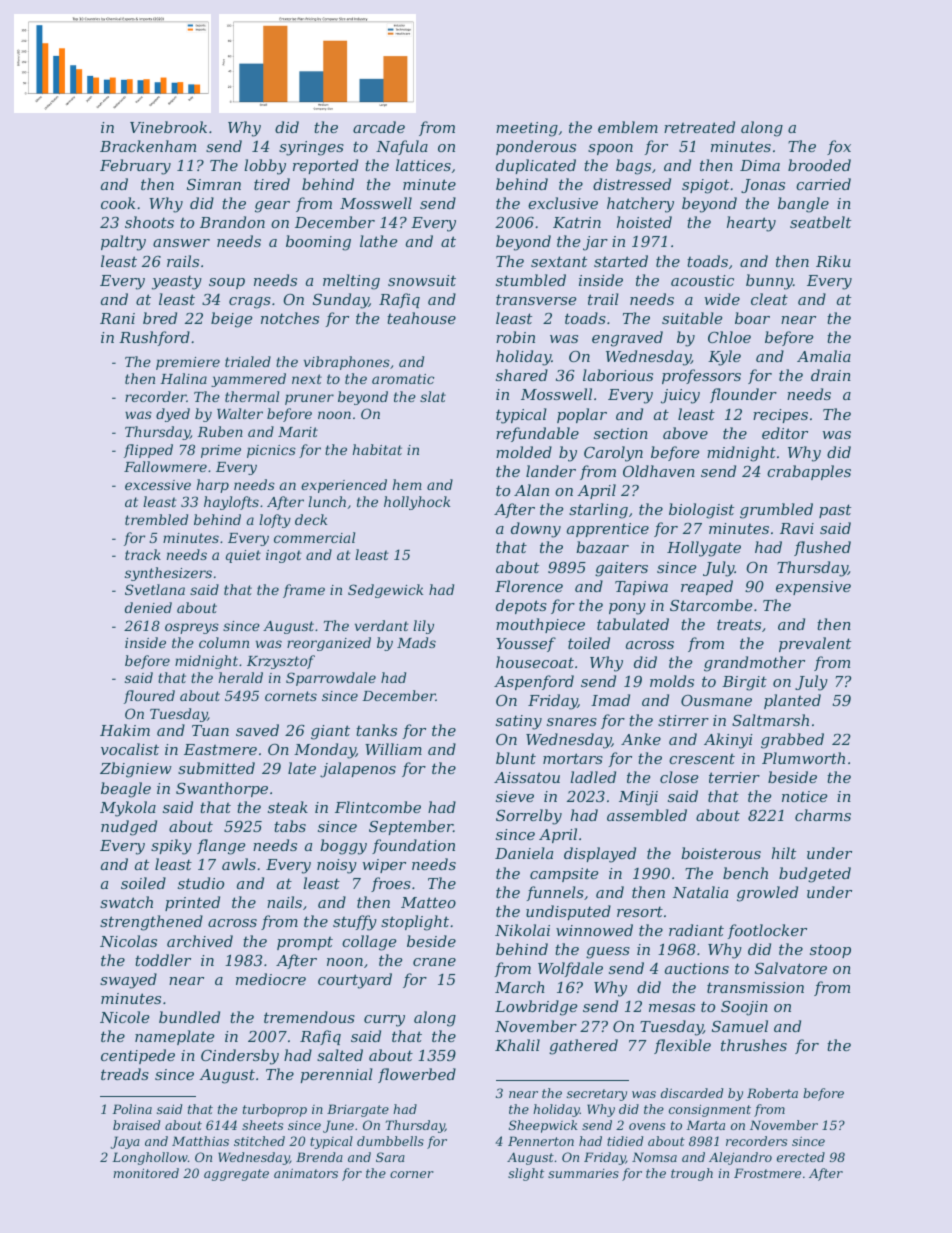  Describe the element at coordinates (319, 1157) in the screenshot. I see `Brenda` at that location.
